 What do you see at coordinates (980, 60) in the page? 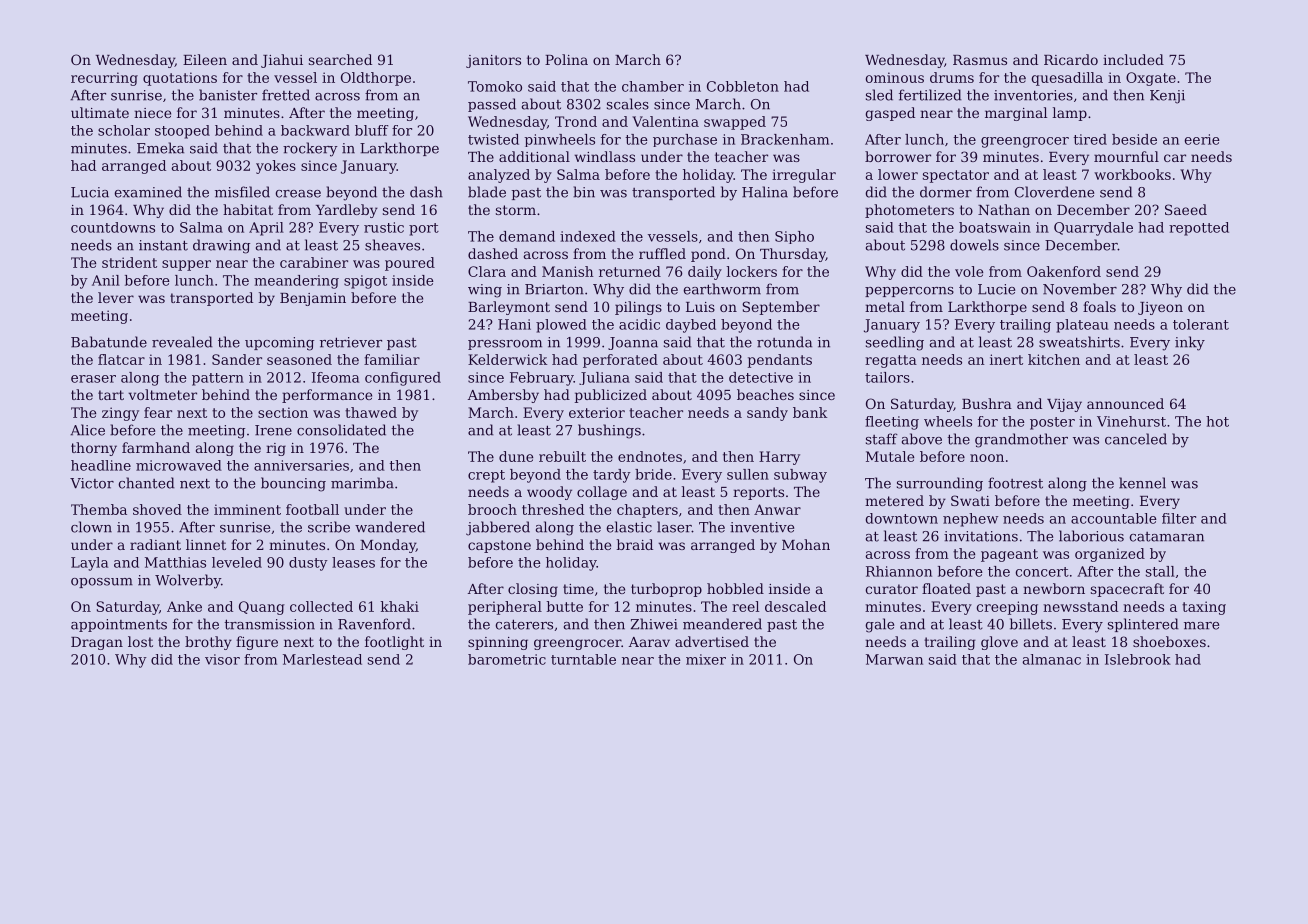
I see `Rasmus` at bounding box center [980, 60].
